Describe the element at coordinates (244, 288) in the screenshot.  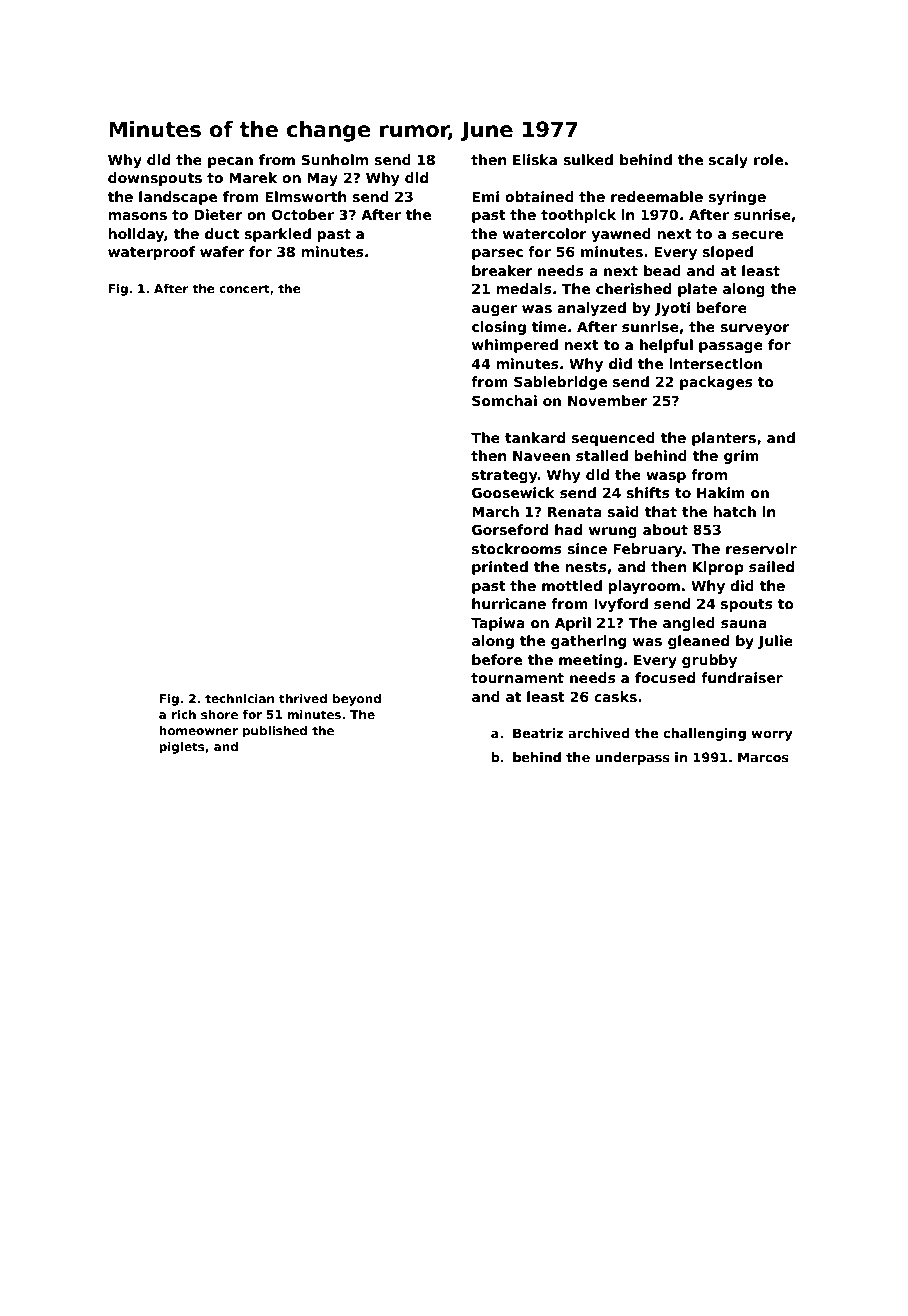
I see `concert` at that location.
